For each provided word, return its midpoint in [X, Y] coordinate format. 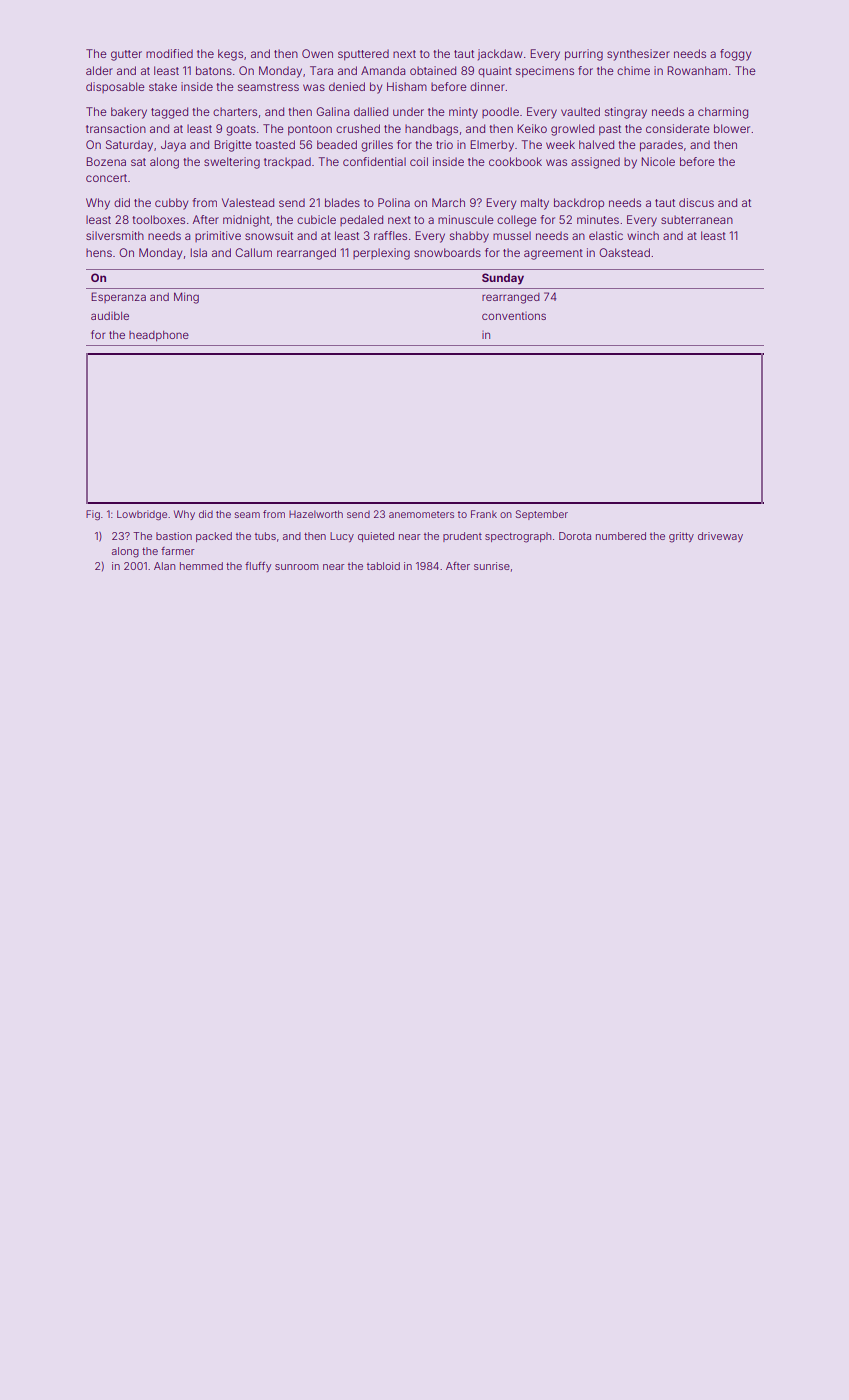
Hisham [407, 86]
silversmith [115, 235]
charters [235, 111]
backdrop [579, 203]
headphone [159, 336]
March [448, 202]
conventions [514, 316]
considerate [678, 128]
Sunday [503, 279]
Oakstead [624, 252]
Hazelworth [316, 514]
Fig [93, 515]
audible [110, 316]
